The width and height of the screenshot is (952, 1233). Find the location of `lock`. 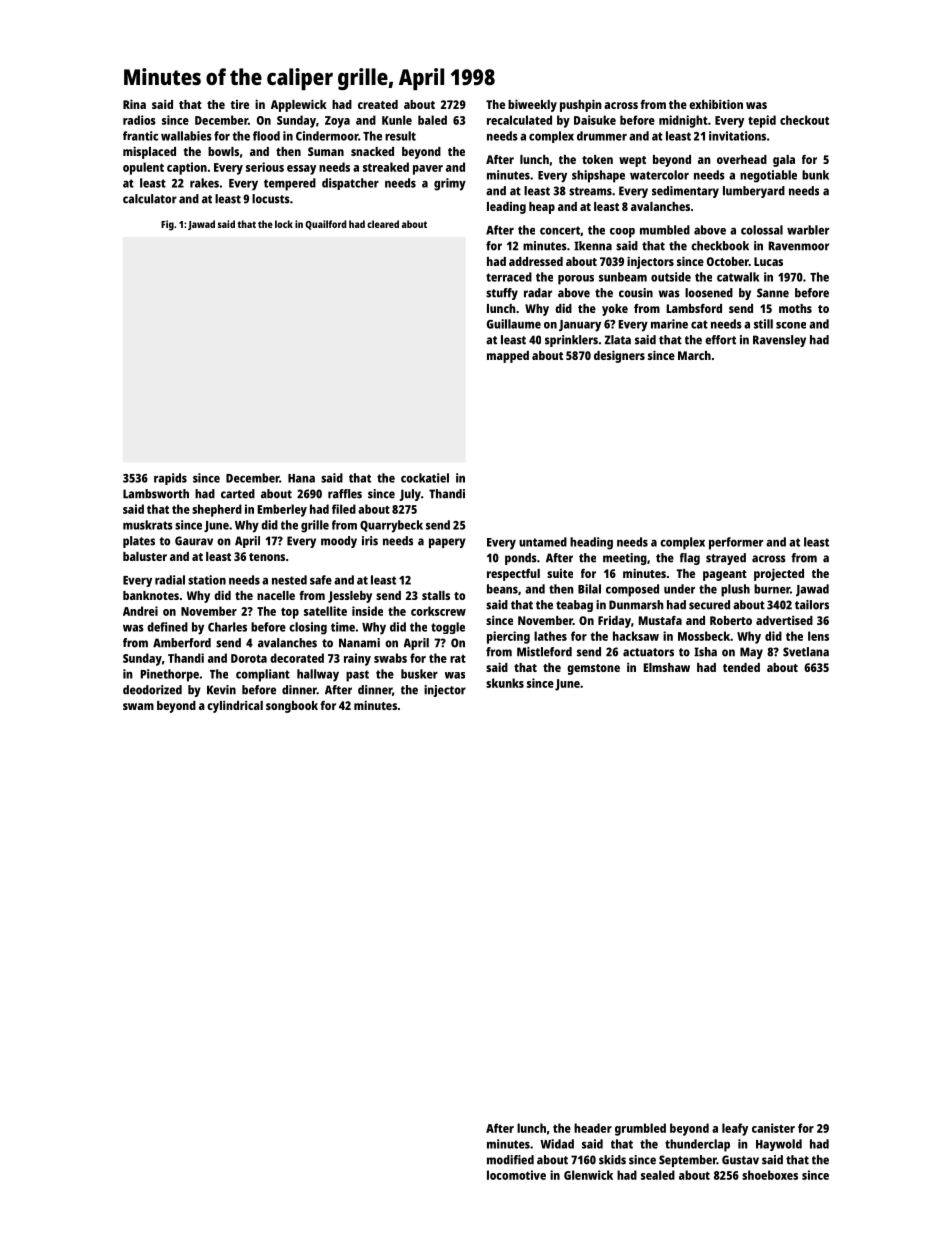

lock is located at coordinates (284, 224).
